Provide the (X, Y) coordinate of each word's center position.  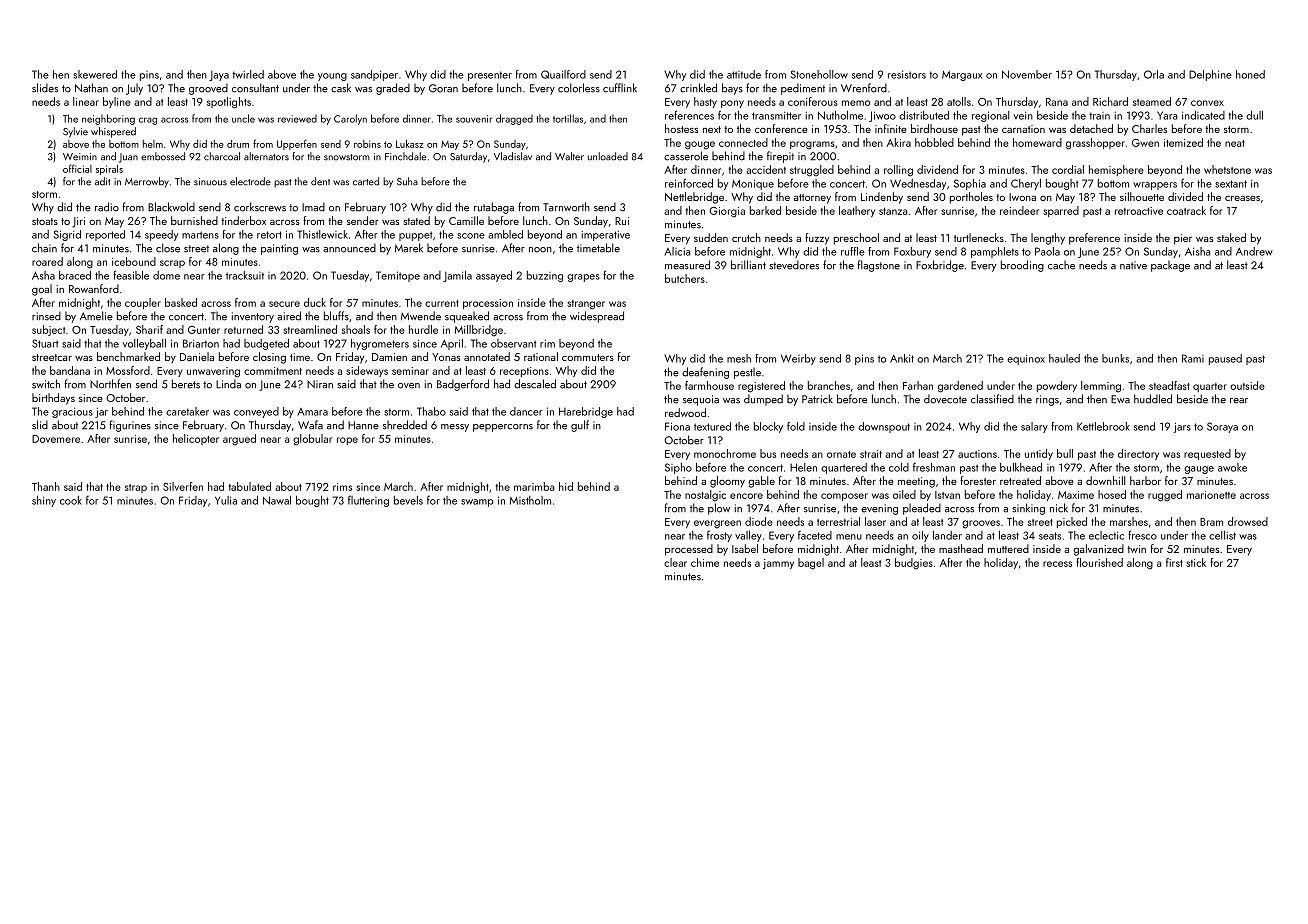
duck (315, 302)
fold (796, 426)
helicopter (196, 439)
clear (675, 562)
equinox (1026, 359)
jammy (778, 564)
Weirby (798, 359)
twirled (248, 74)
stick (1196, 562)
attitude (744, 74)
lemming (1101, 387)
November (1027, 74)
